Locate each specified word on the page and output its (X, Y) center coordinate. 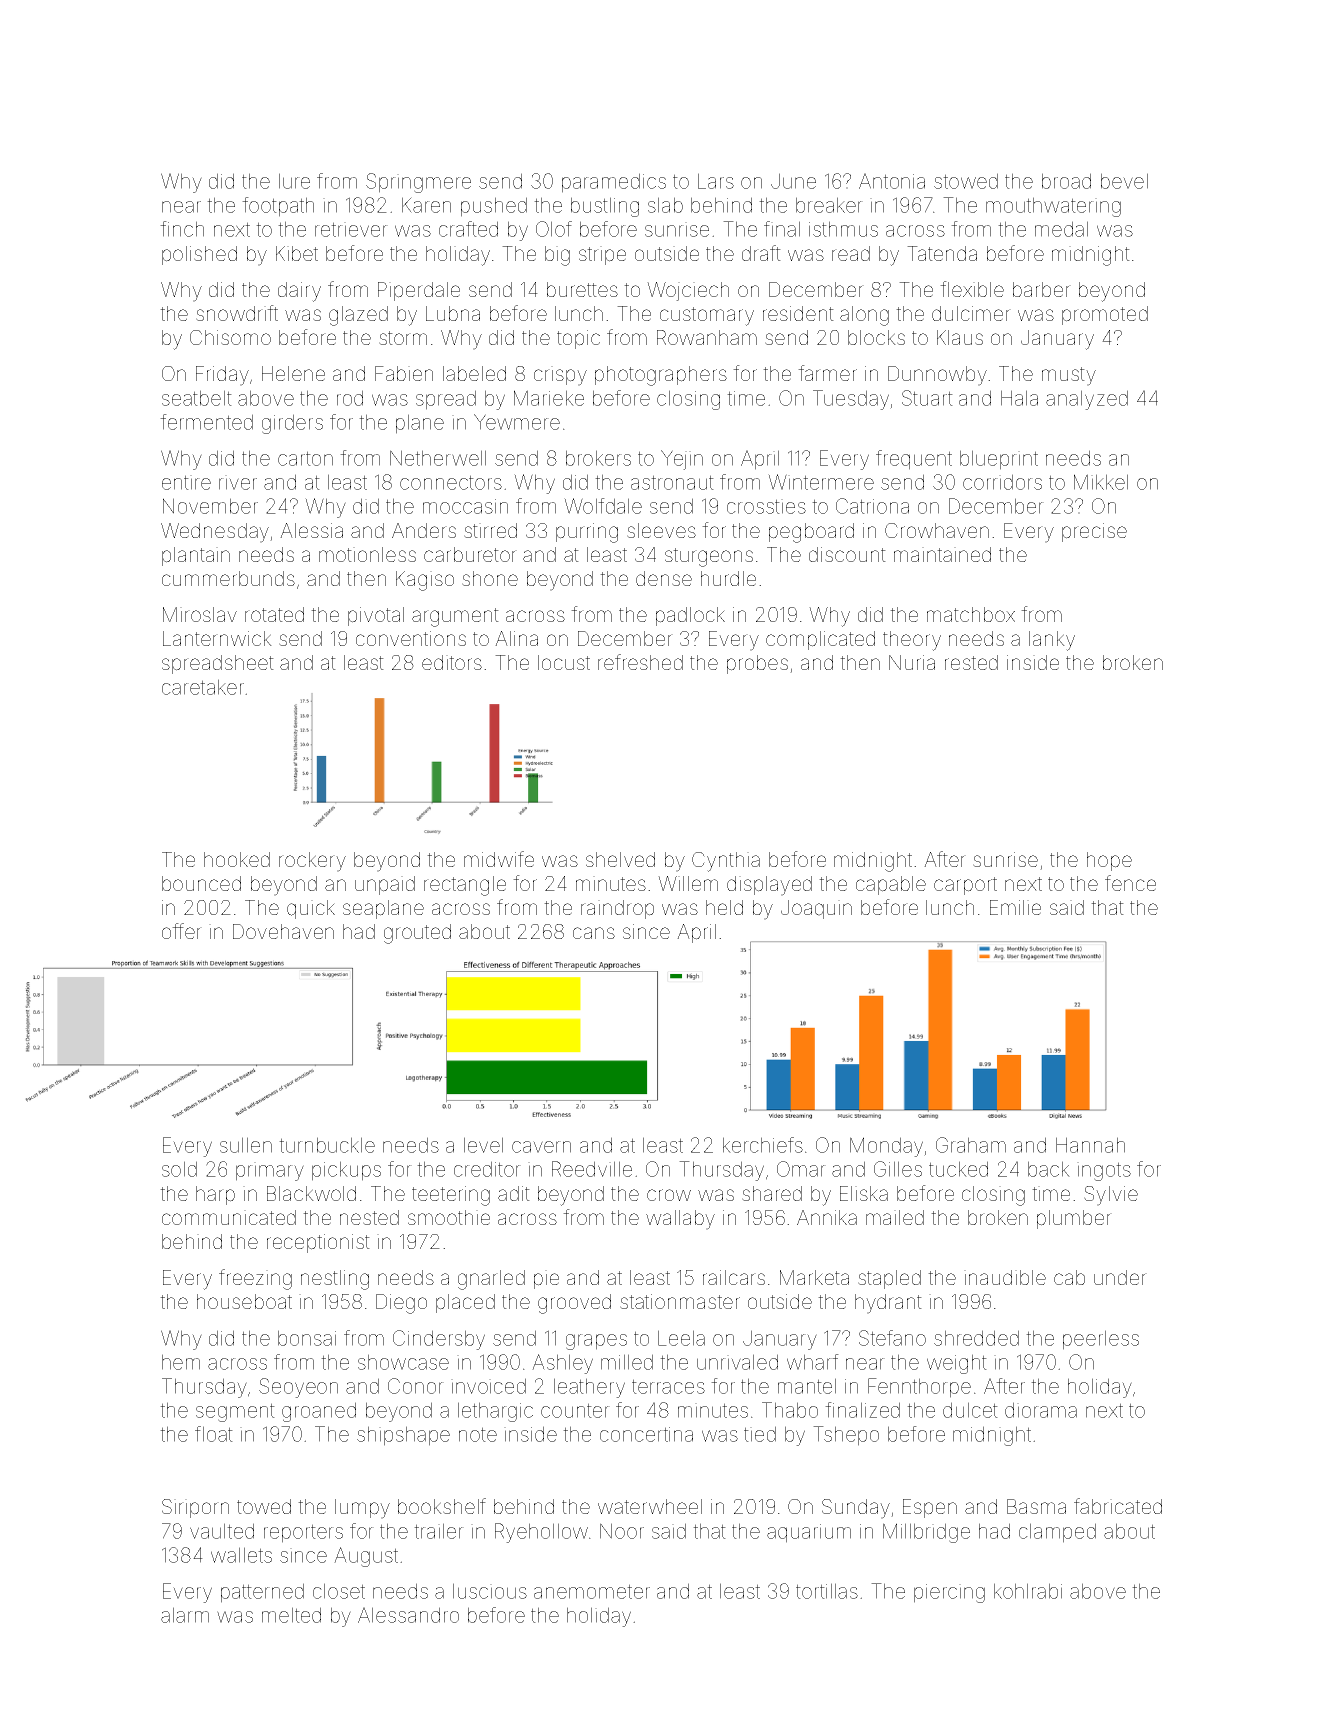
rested (971, 662)
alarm (185, 1615)
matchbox (971, 614)
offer (182, 931)
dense (664, 578)
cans (594, 933)
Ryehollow (541, 1533)
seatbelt (197, 398)
